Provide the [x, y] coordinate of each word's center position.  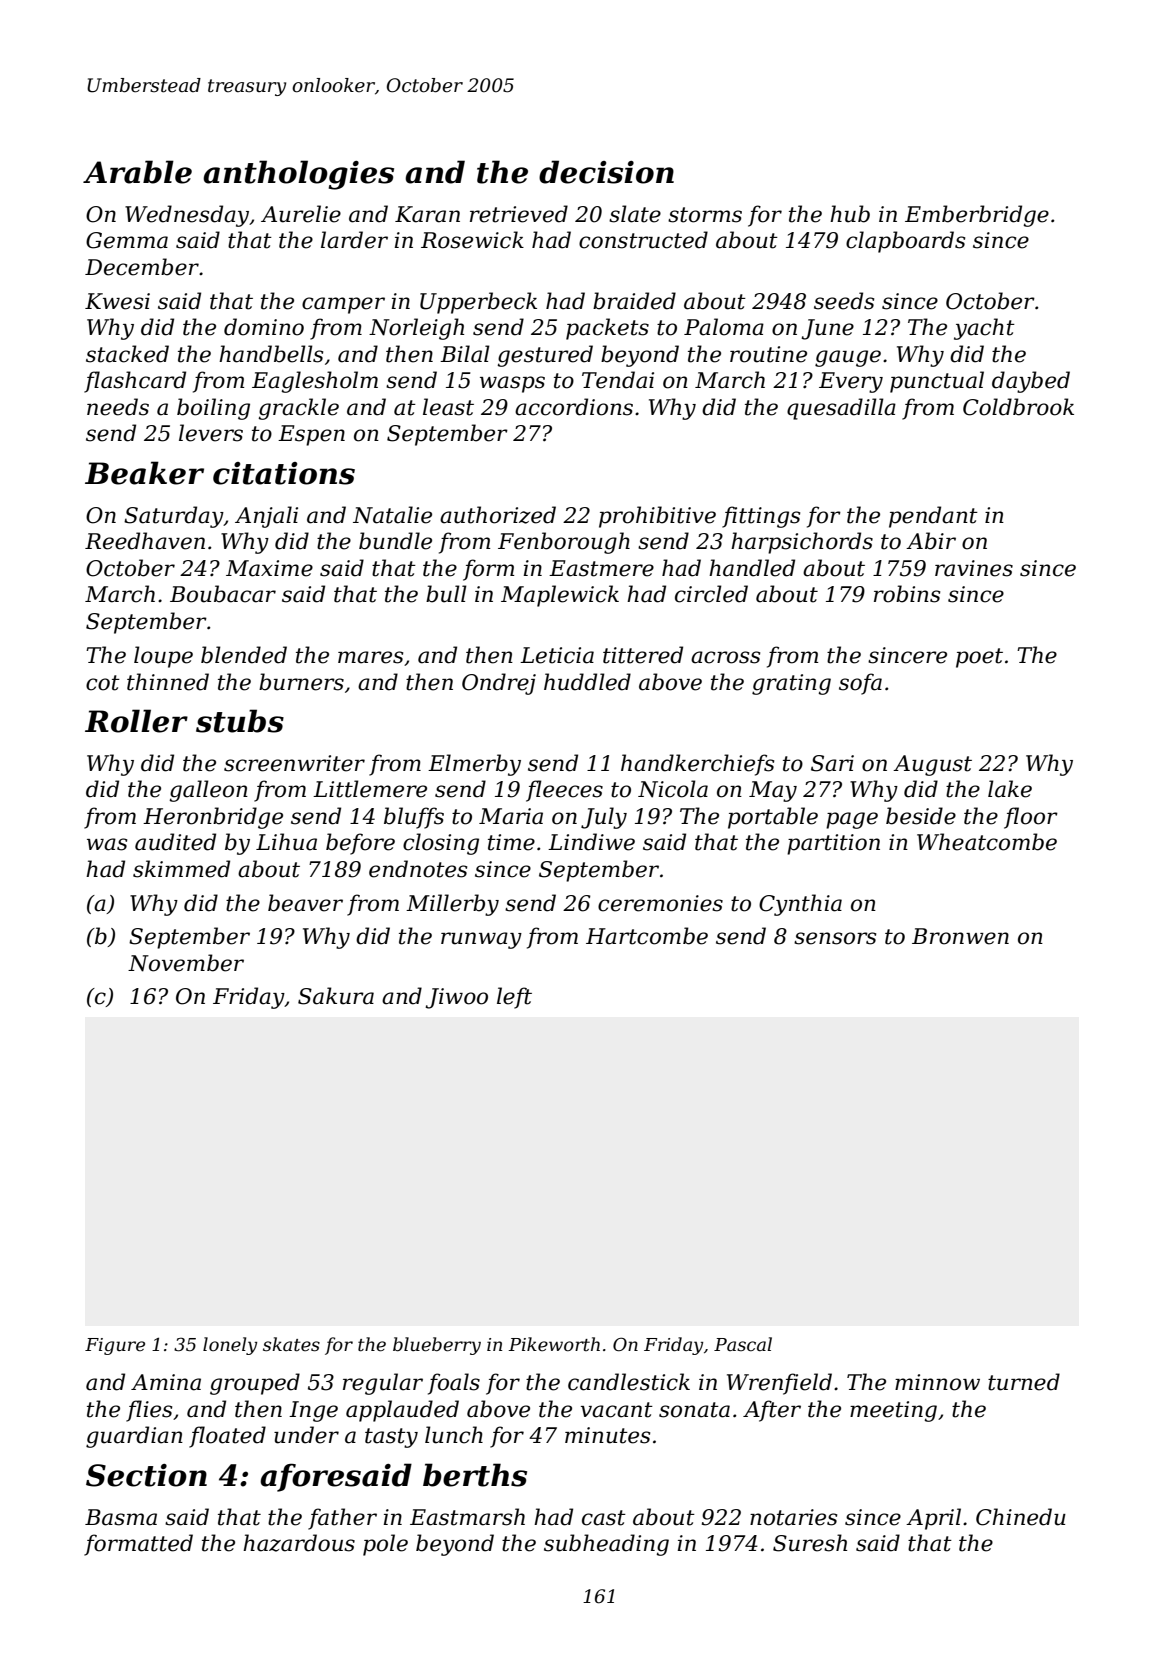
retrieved [519, 214]
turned [1024, 1382]
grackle [298, 409]
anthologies [298, 175]
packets [607, 329]
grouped [255, 1384]
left [514, 998]
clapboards [905, 242]
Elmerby [474, 765]
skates [291, 1344]
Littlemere [370, 789]
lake [1010, 789]
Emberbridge [977, 216]
